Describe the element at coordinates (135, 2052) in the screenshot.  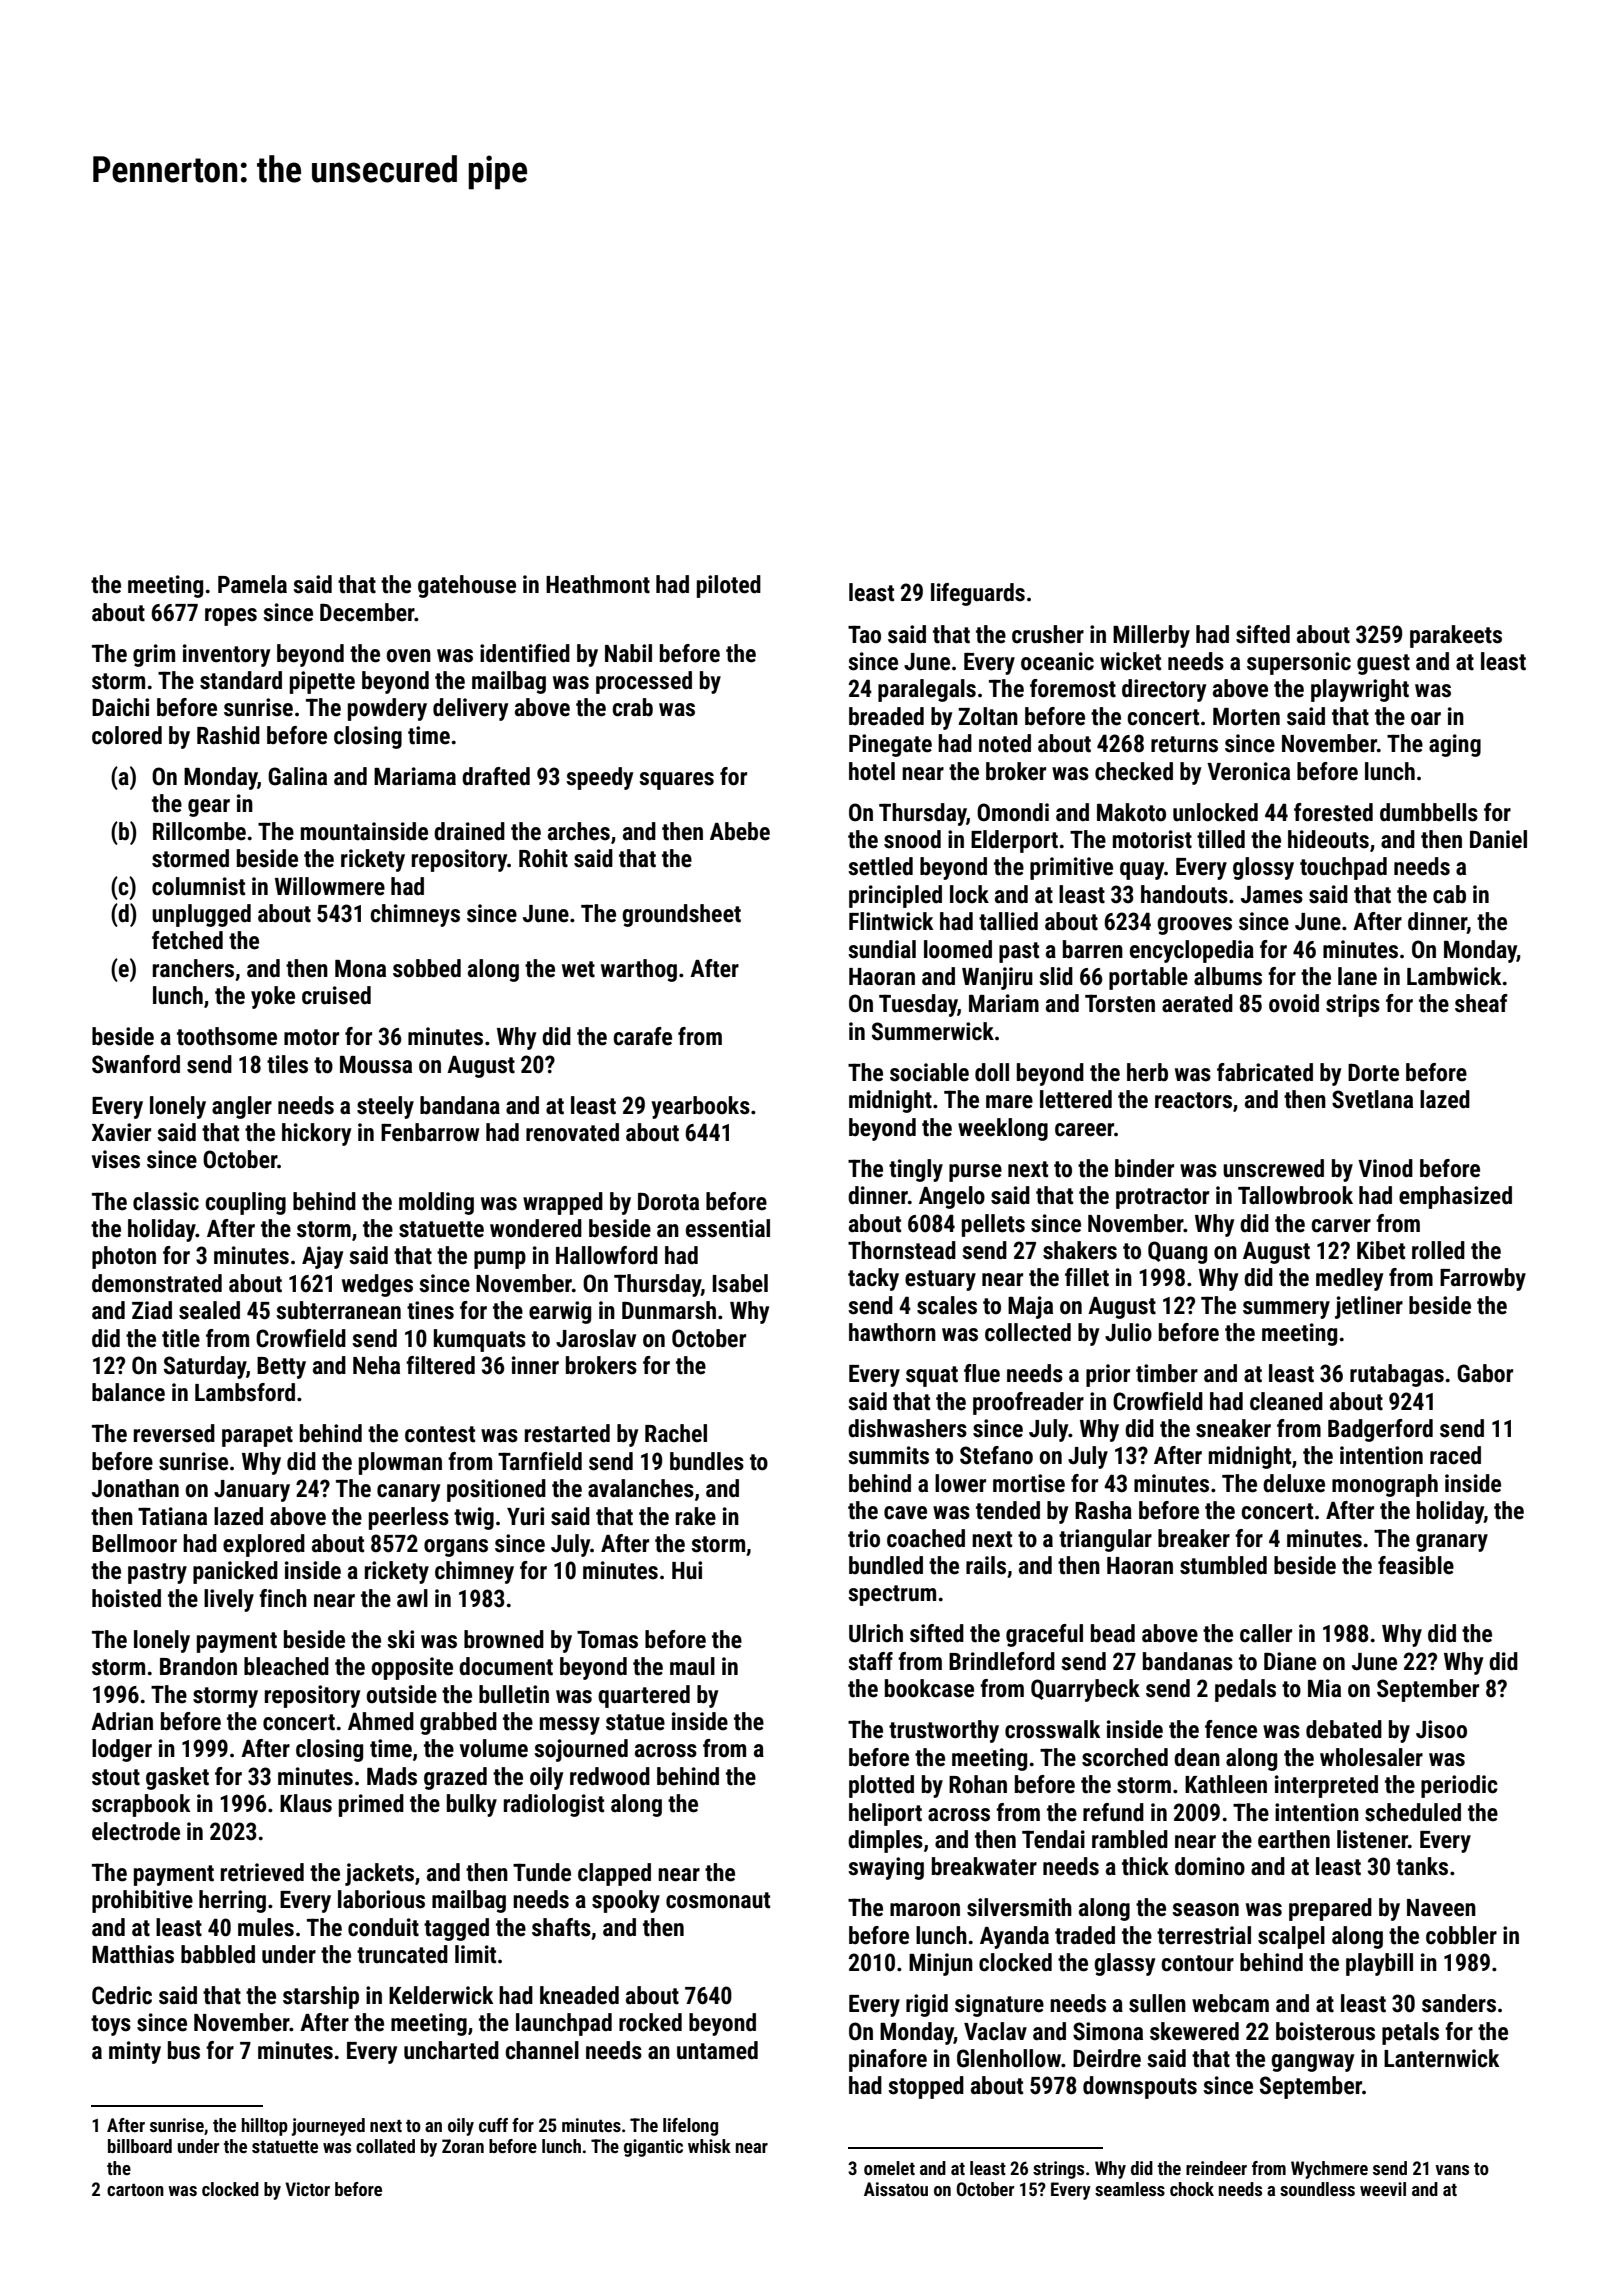
I see `minty` at that location.
